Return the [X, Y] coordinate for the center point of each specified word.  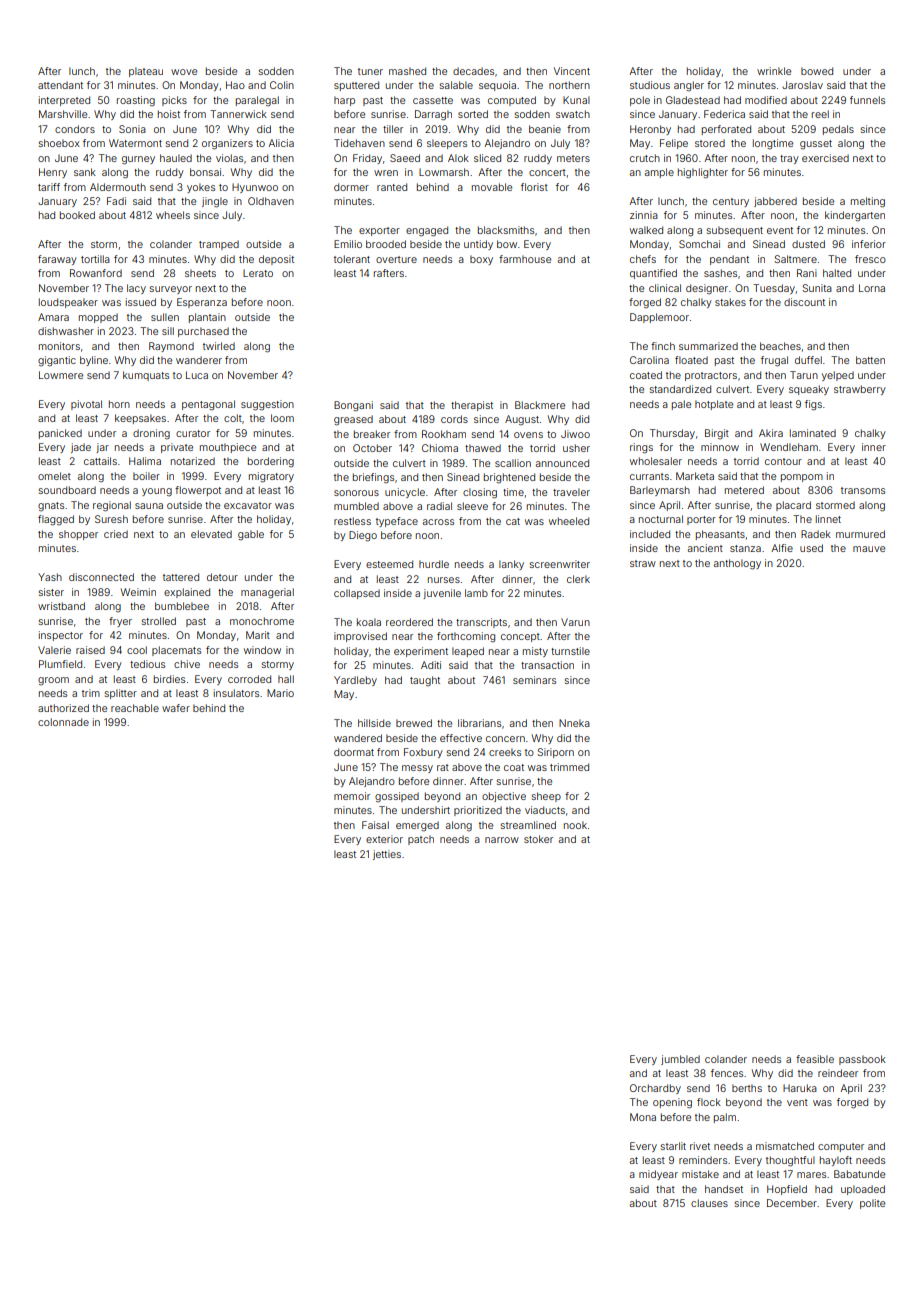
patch [421, 840]
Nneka [574, 723]
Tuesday [774, 289]
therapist [472, 406]
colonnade [63, 722]
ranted [392, 187]
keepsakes [140, 419]
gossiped [397, 797]
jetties [387, 855]
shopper [78, 535]
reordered [409, 622]
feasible [815, 1059]
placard [793, 506]
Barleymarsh [660, 491]
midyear [658, 1175]
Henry [53, 173]
